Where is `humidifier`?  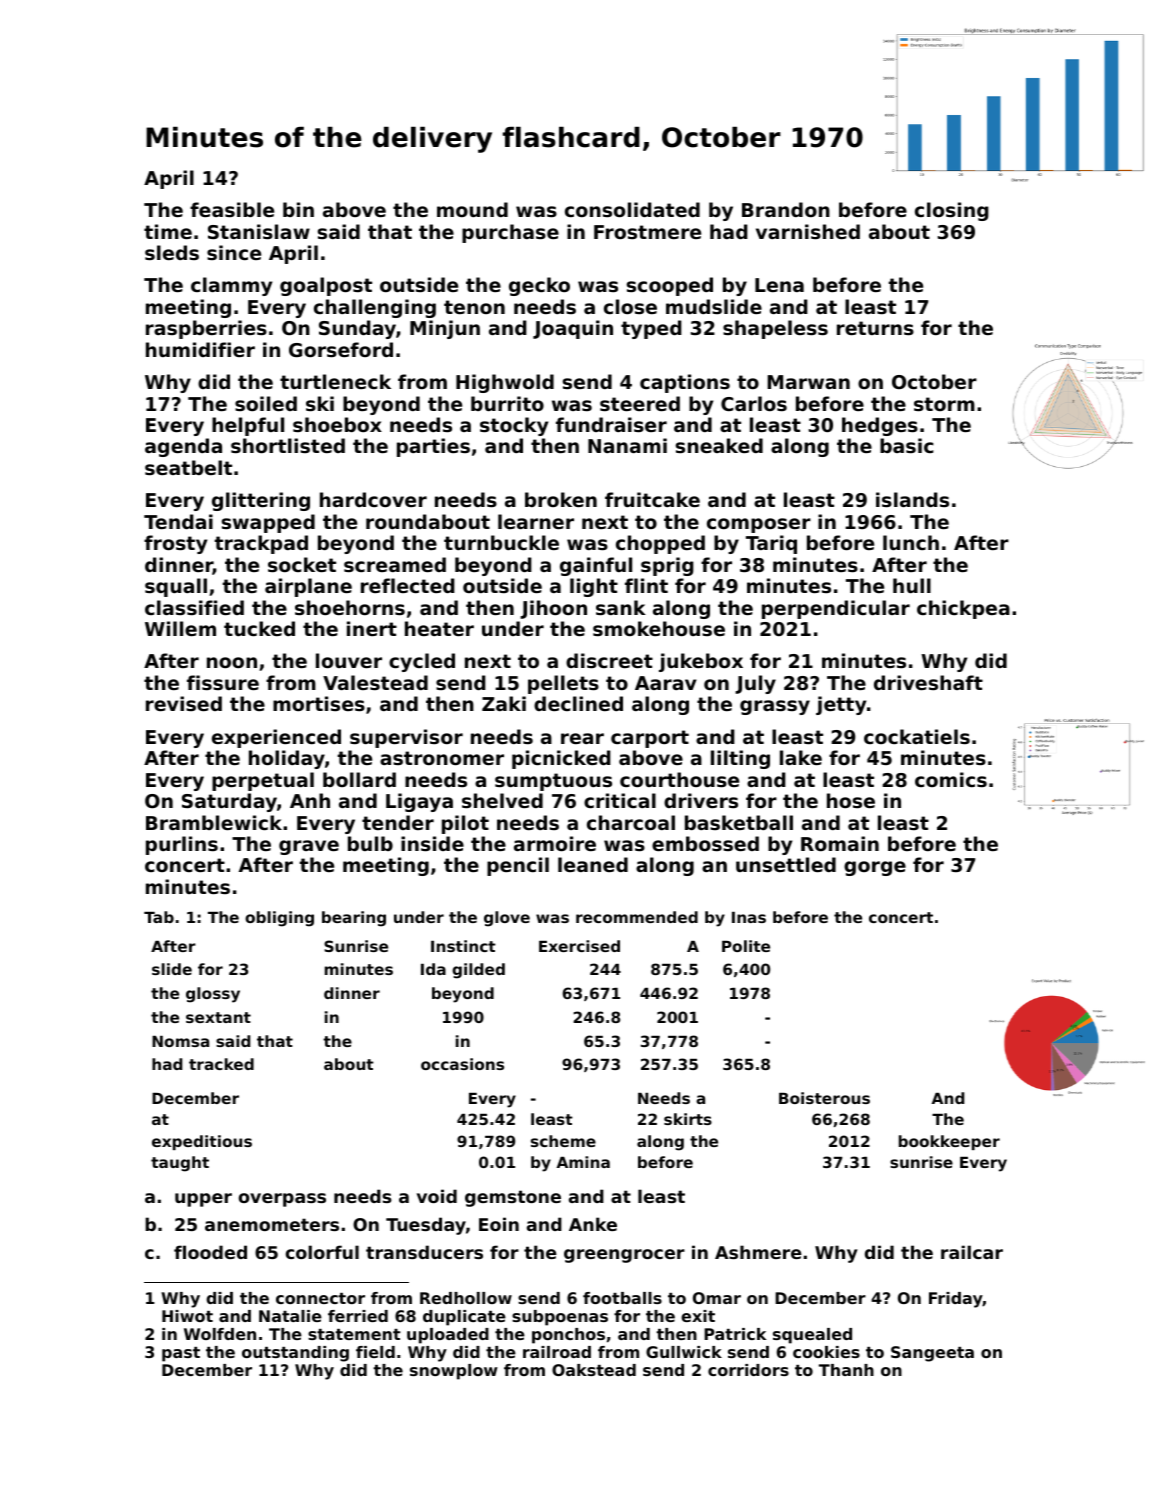
humidifier is located at coordinates (200, 349).
